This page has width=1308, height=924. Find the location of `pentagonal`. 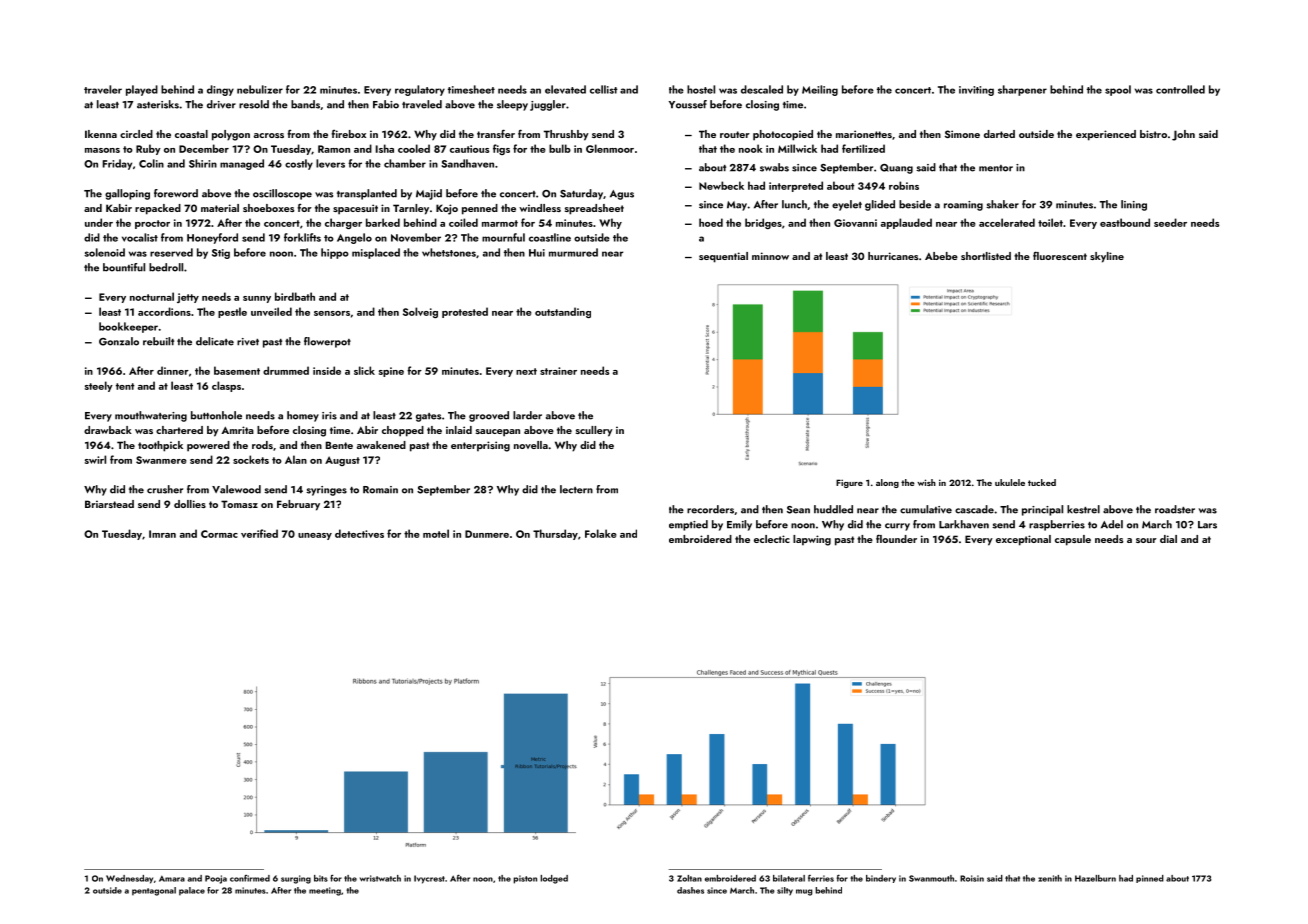

pentagonal is located at coordinates (154, 891).
